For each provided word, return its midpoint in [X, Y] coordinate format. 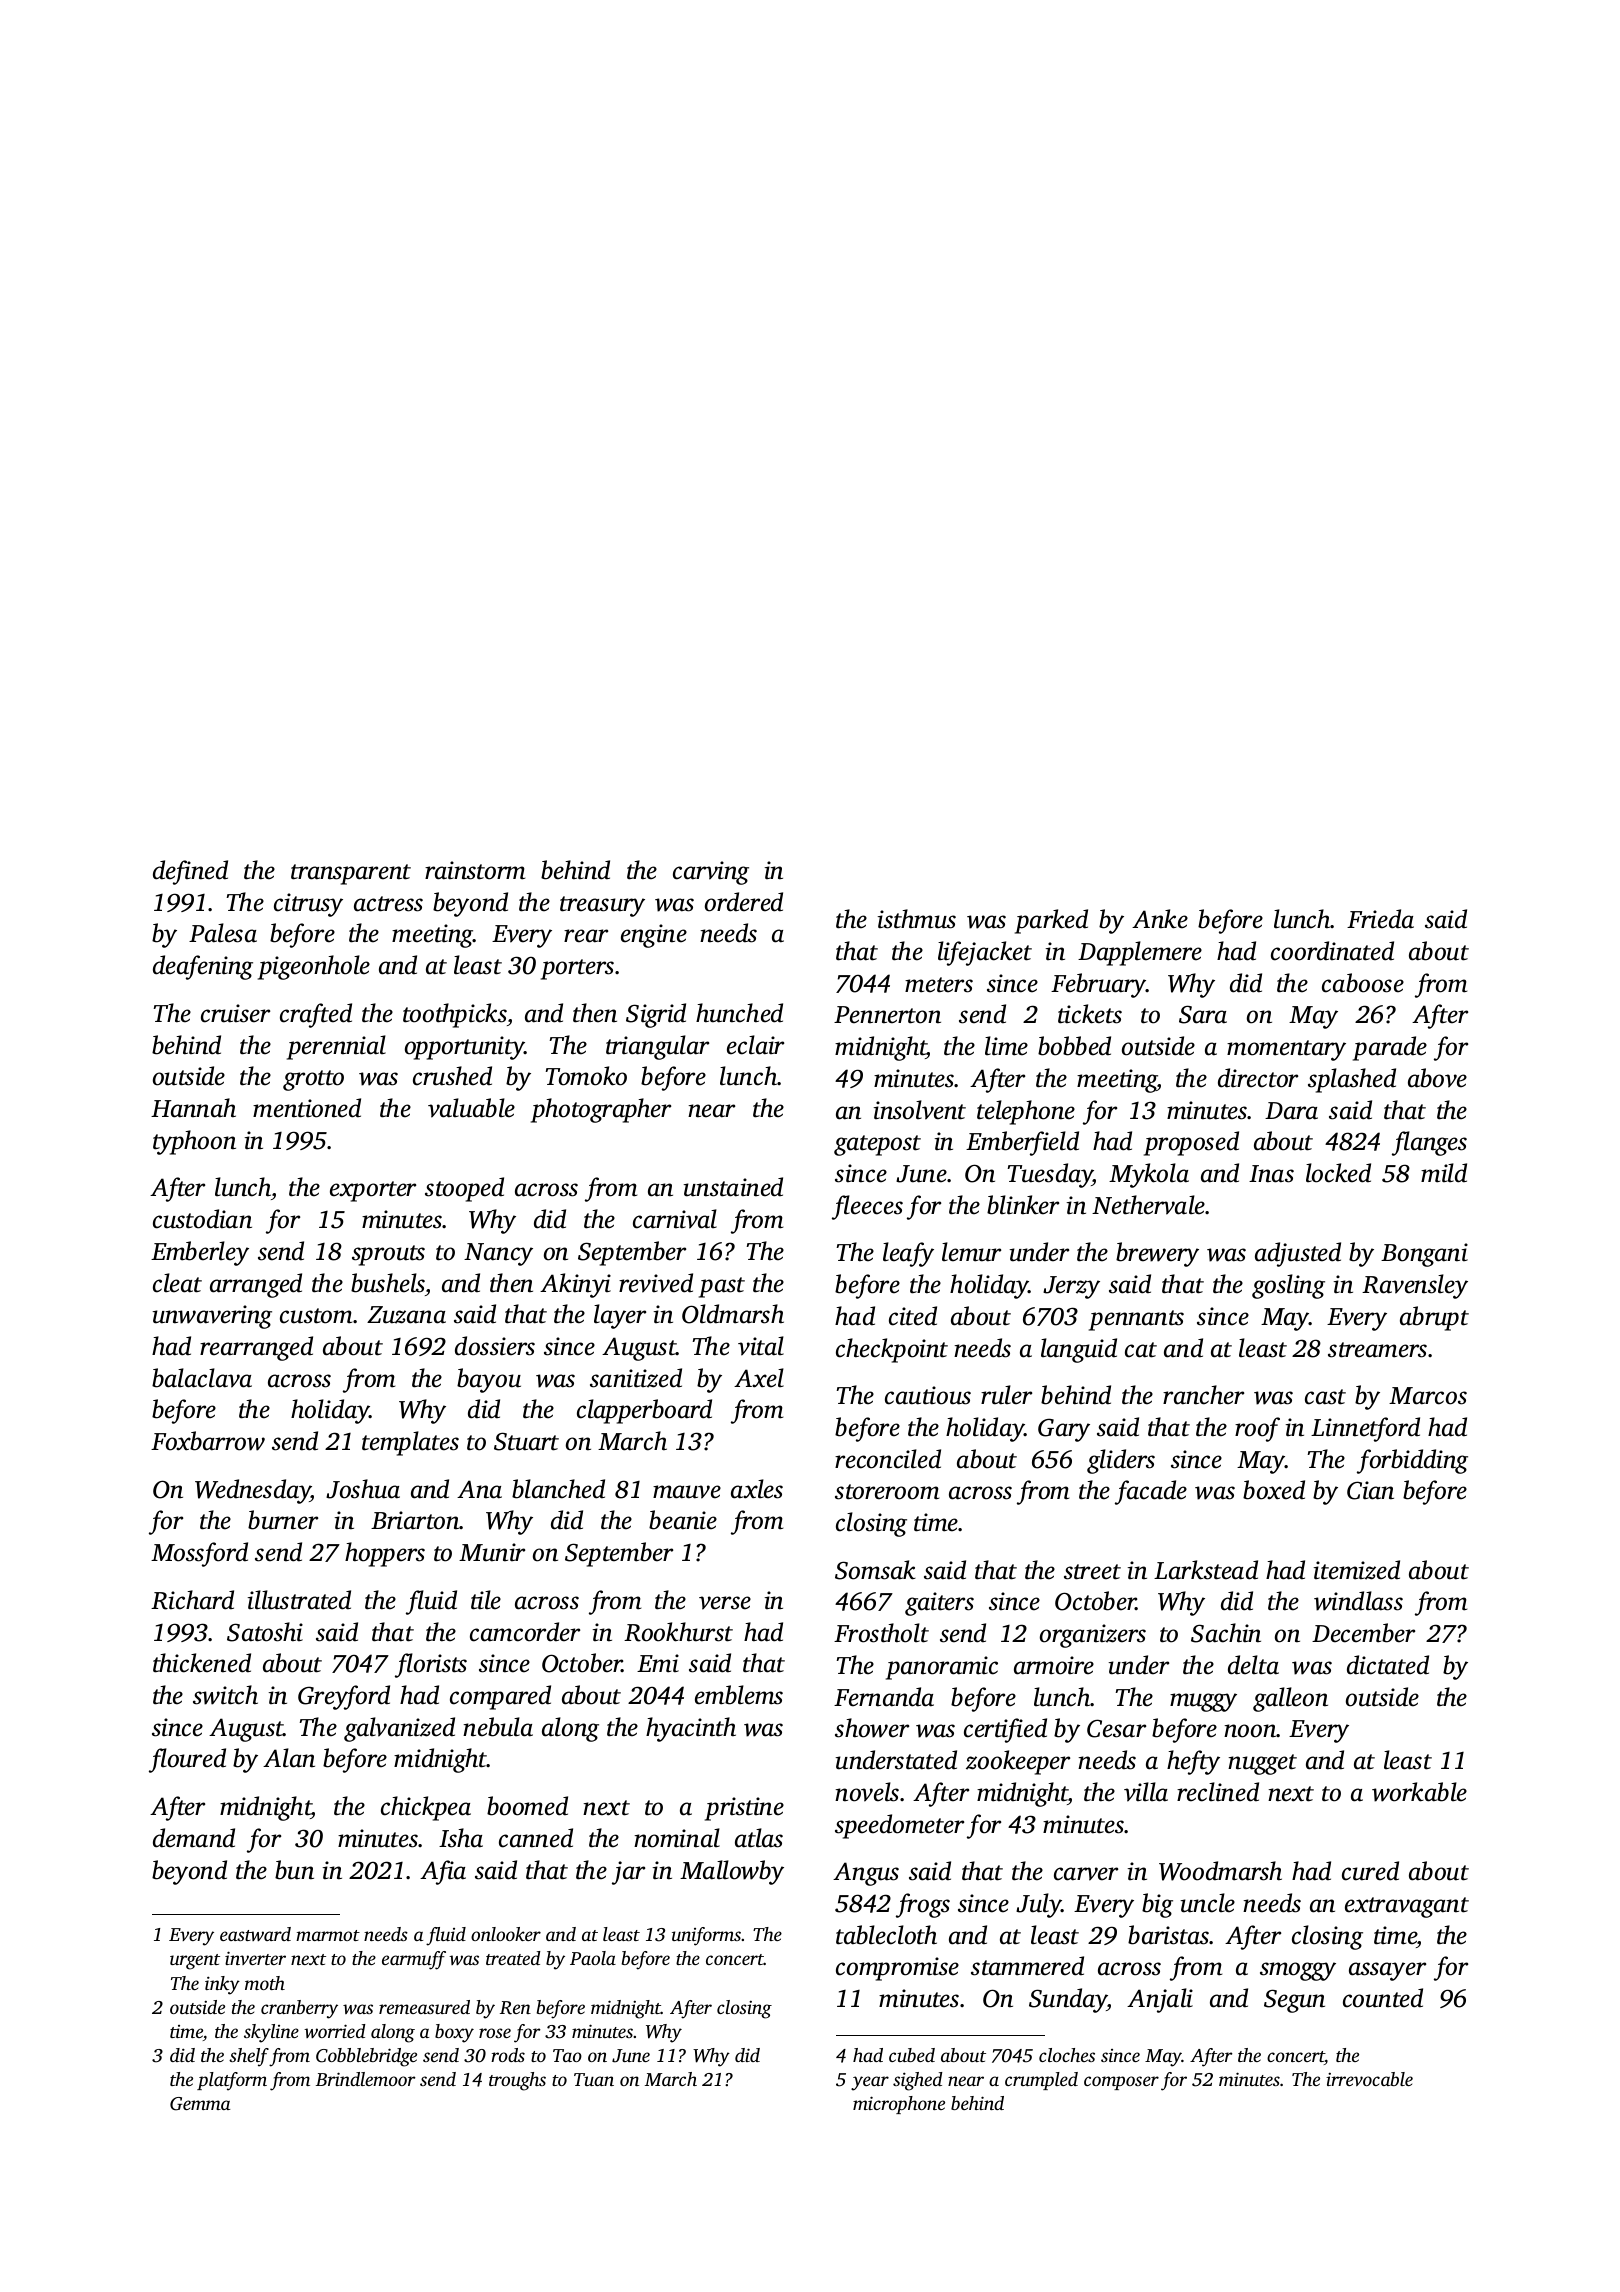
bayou [489, 1380]
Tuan [594, 2079]
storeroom [887, 1492]
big [1157, 1905]
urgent [195, 1962]
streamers [1377, 1350]
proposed [1191, 1143]
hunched [739, 1013]
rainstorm [475, 870]
